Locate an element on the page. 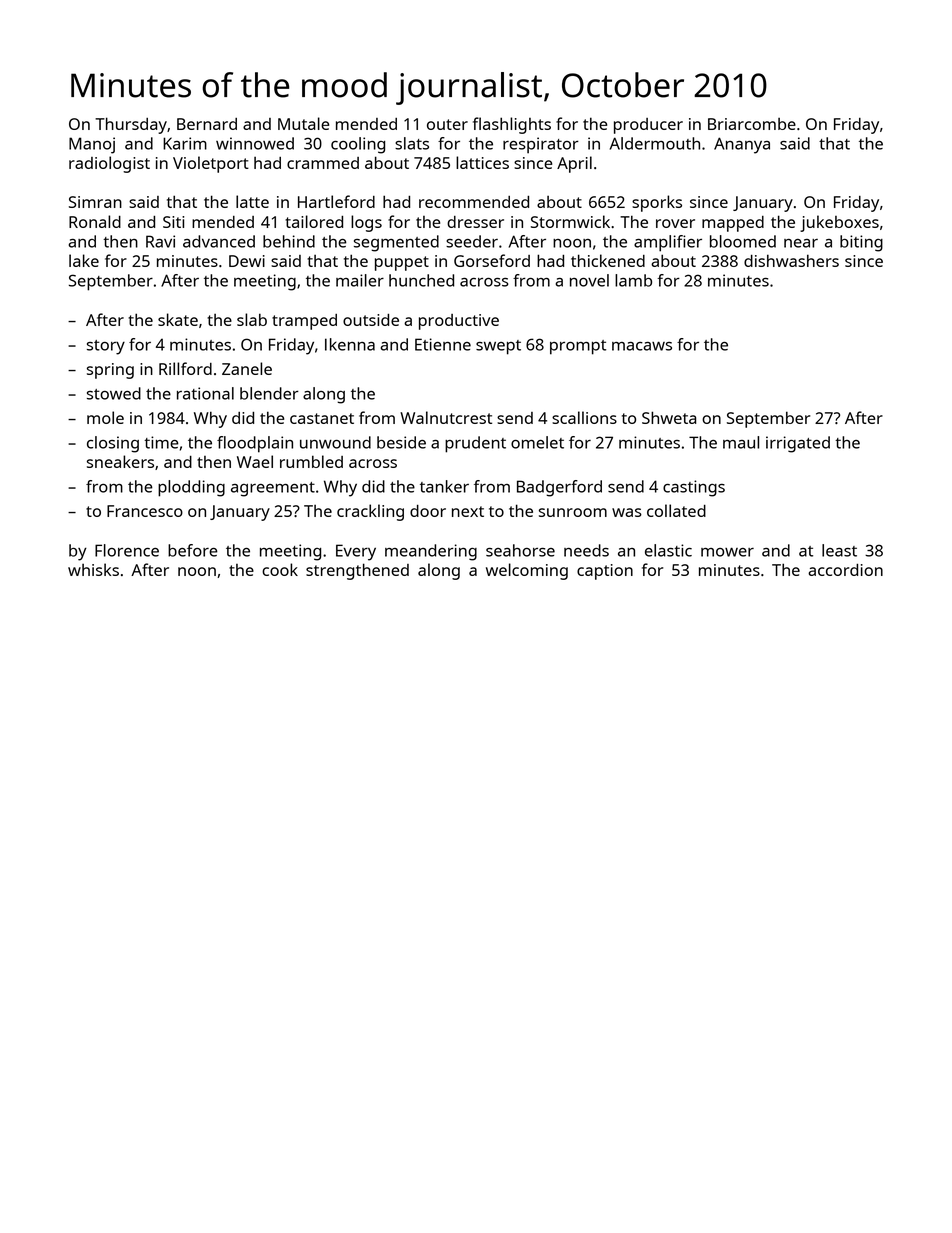  Rillford is located at coordinates (185, 368).
